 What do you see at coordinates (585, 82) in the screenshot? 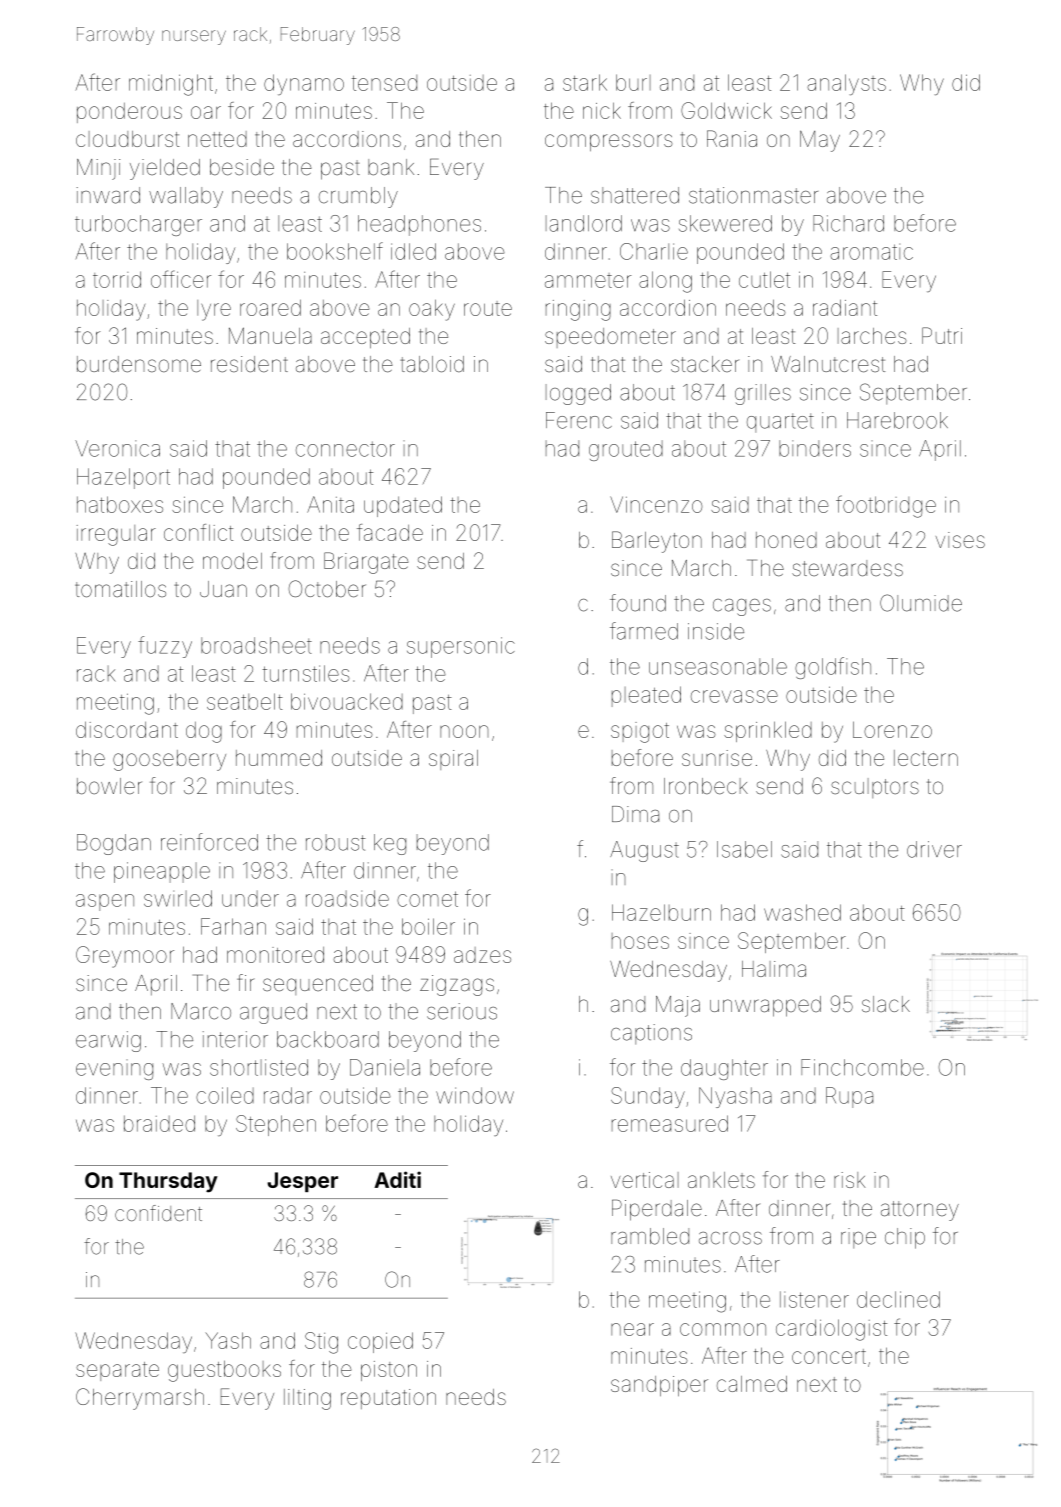
I see `stark` at bounding box center [585, 82].
